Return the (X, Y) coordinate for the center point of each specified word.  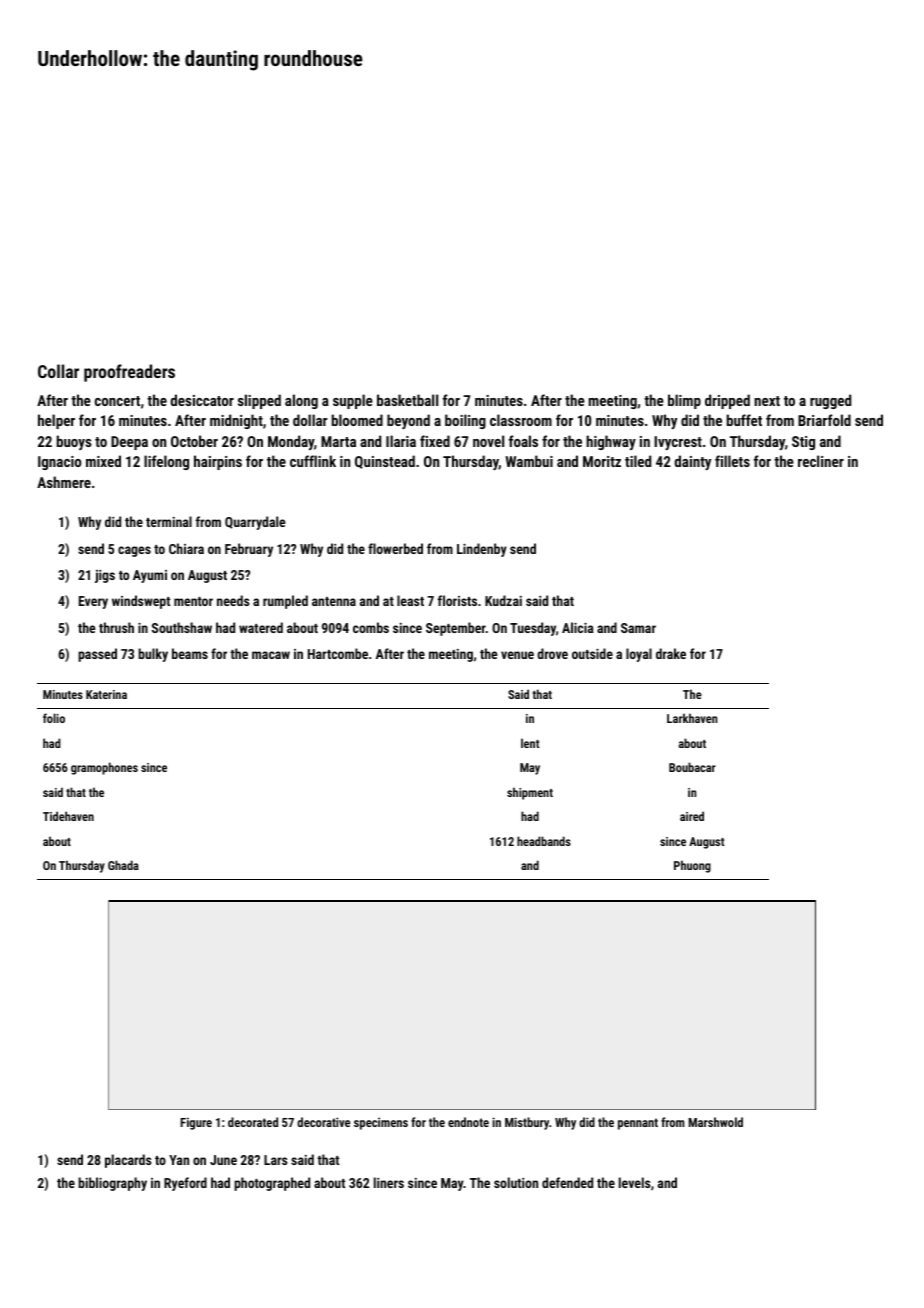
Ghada (123, 865)
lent (530, 743)
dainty (692, 462)
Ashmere (64, 482)
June (223, 1160)
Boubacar (692, 767)
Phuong (692, 866)
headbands (544, 841)
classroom (521, 420)
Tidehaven (68, 816)
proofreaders (129, 373)
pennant (638, 1124)
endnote (468, 1122)
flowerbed (395, 548)
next (767, 401)
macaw (271, 655)
